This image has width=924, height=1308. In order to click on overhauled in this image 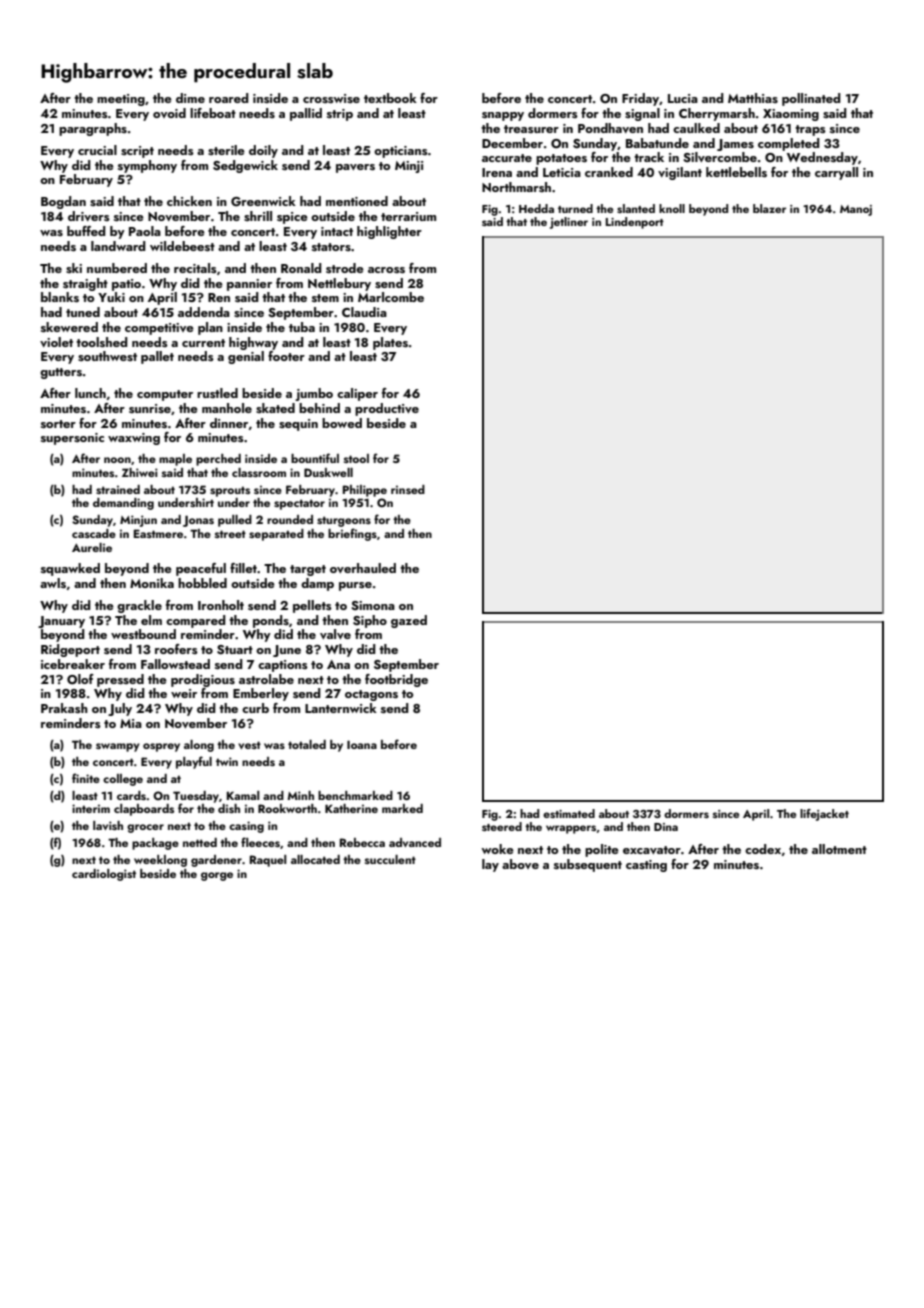, I will do `click(363, 568)`.
